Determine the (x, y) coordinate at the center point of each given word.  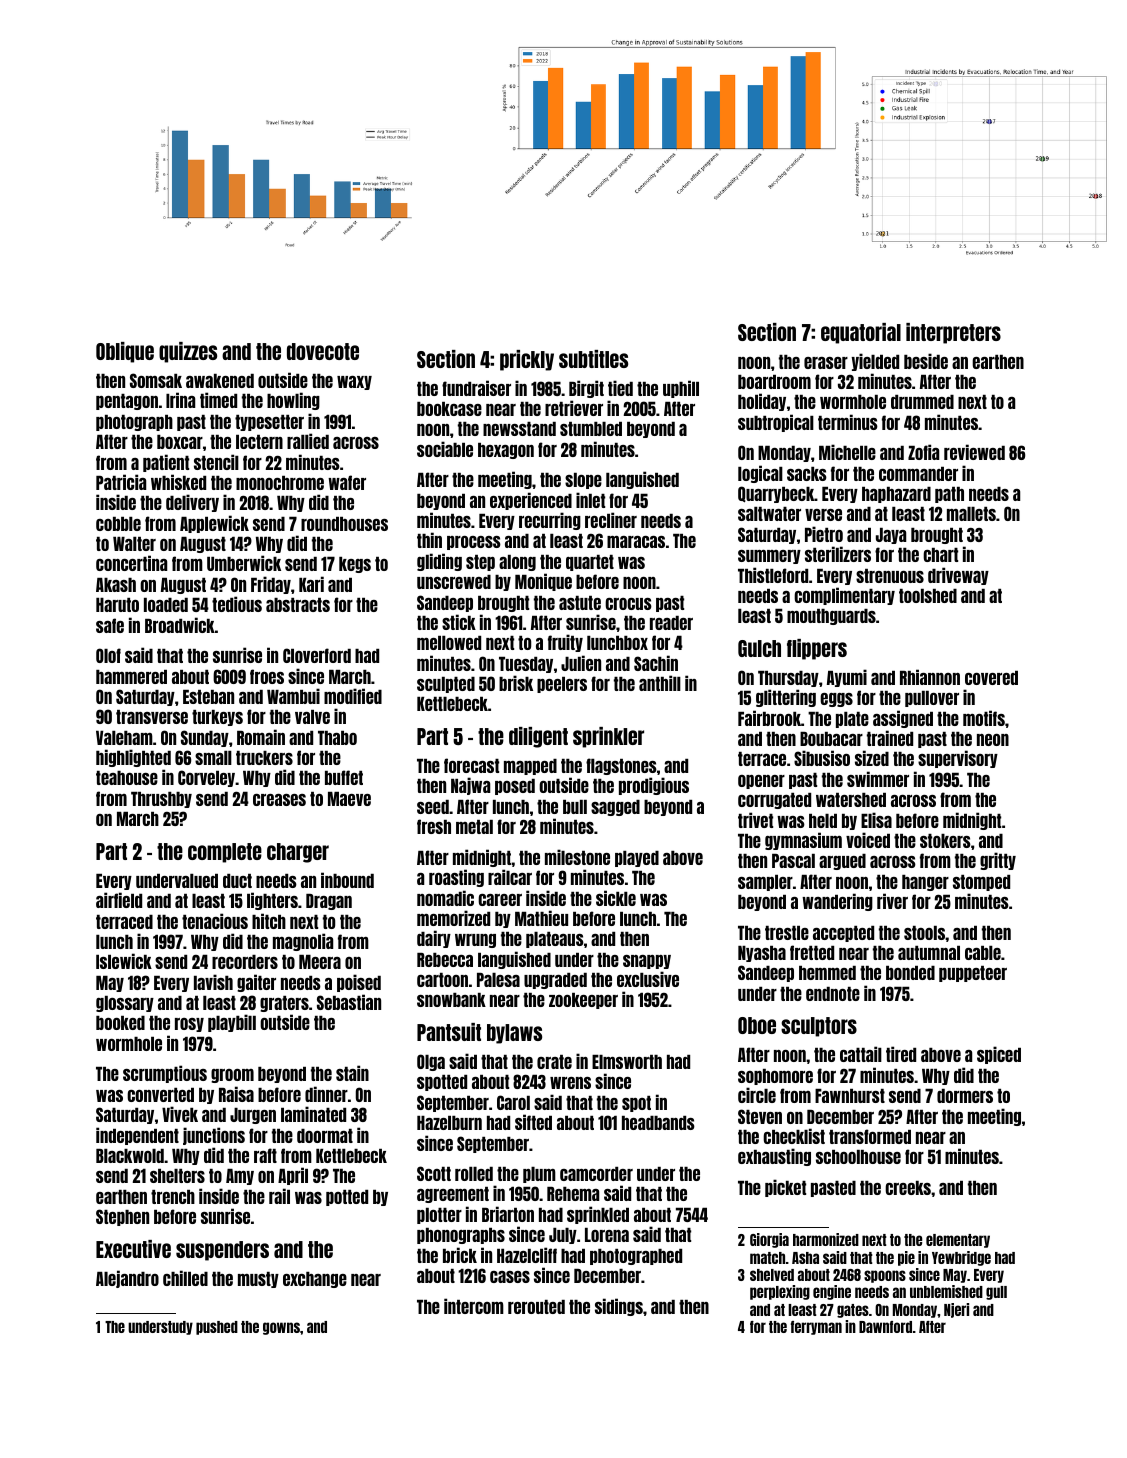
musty (258, 1280)
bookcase (449, 409)
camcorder (596, 1174)
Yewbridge (961, 1258)
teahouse (127, 778)
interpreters (953, 333)
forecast (471, 765)
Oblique (125, 352)
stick (459, 622)
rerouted (536, 1307)
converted (160, 1095)
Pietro (824, 534)
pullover (932, 699)
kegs (355, 565)
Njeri (956, 1310)
